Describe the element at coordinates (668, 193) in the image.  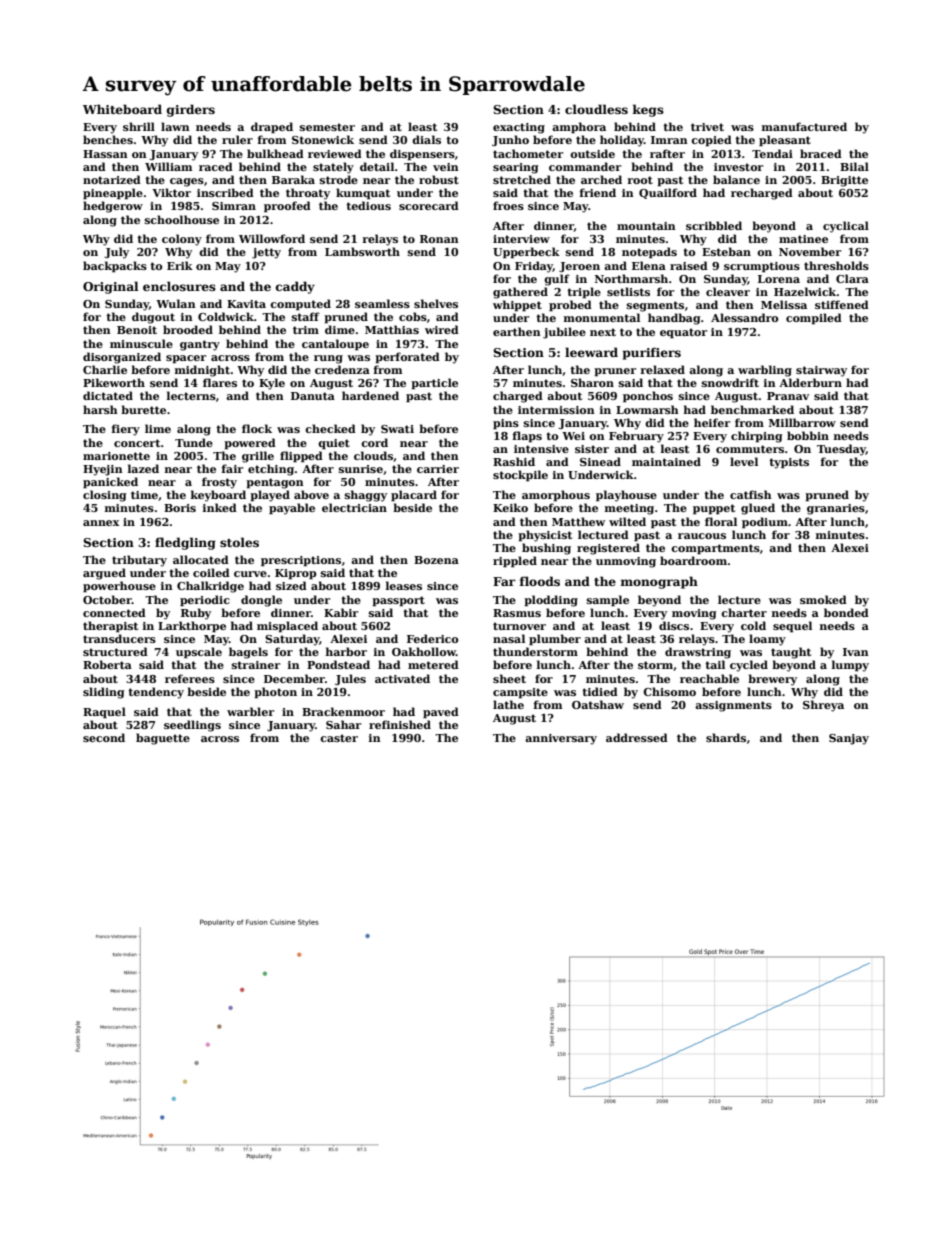
I see `Quailford` at that location.
